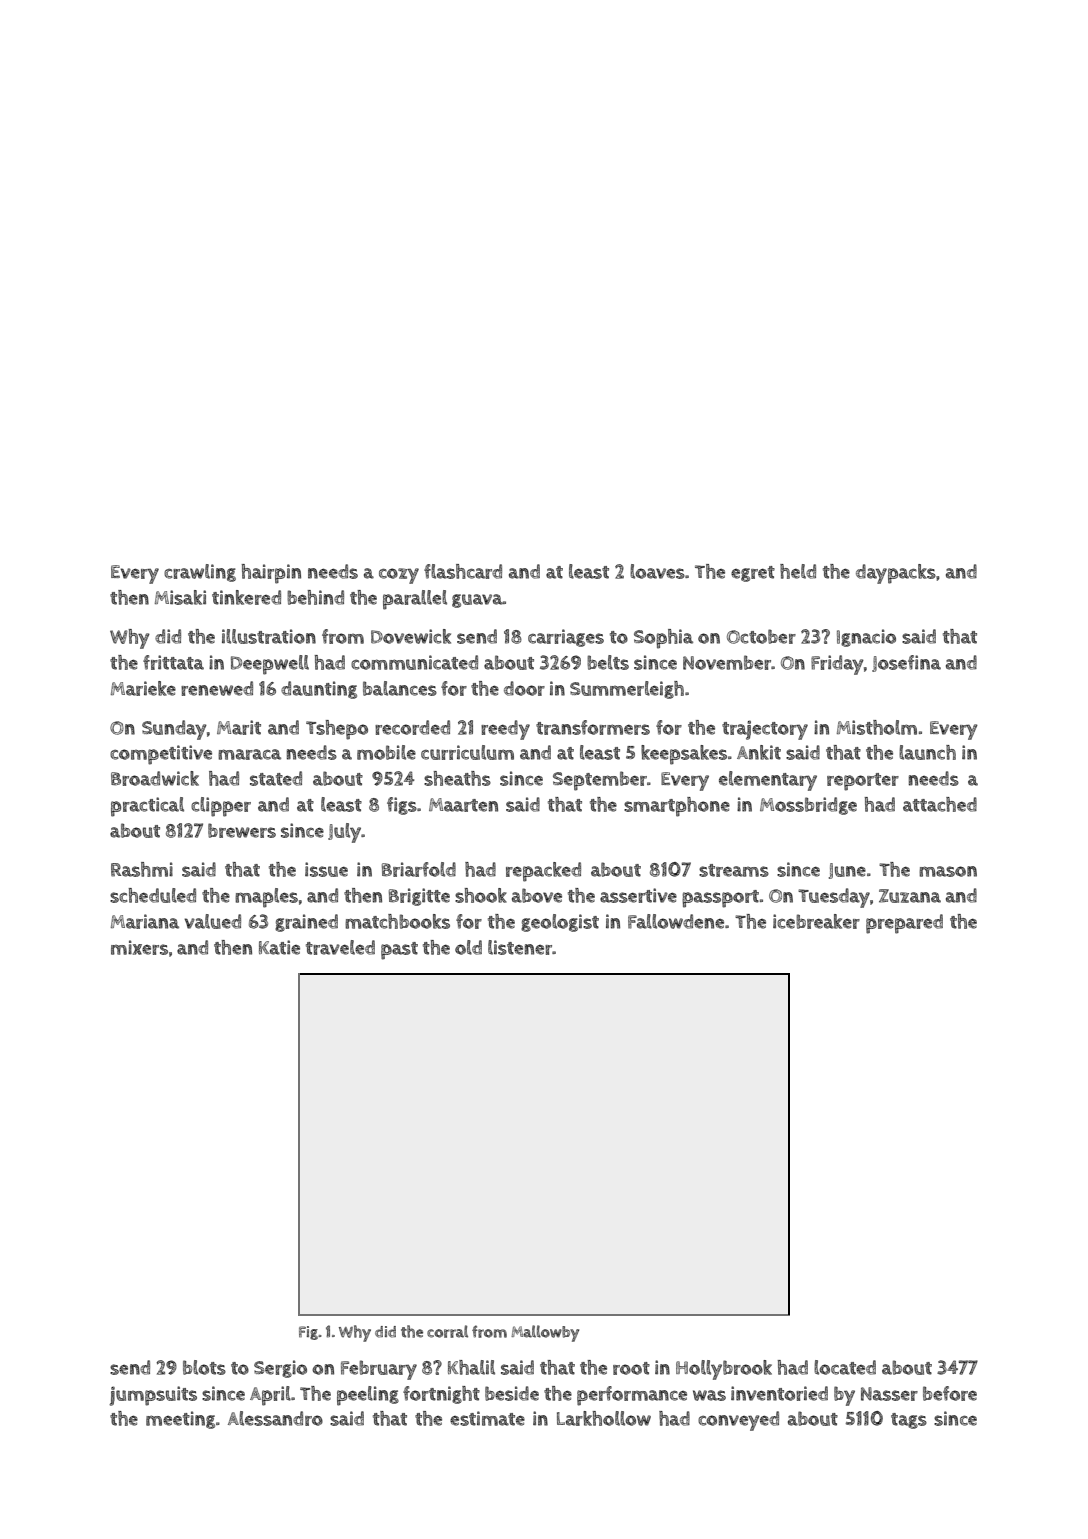  I want to click on Katie, so click(279, 947).
